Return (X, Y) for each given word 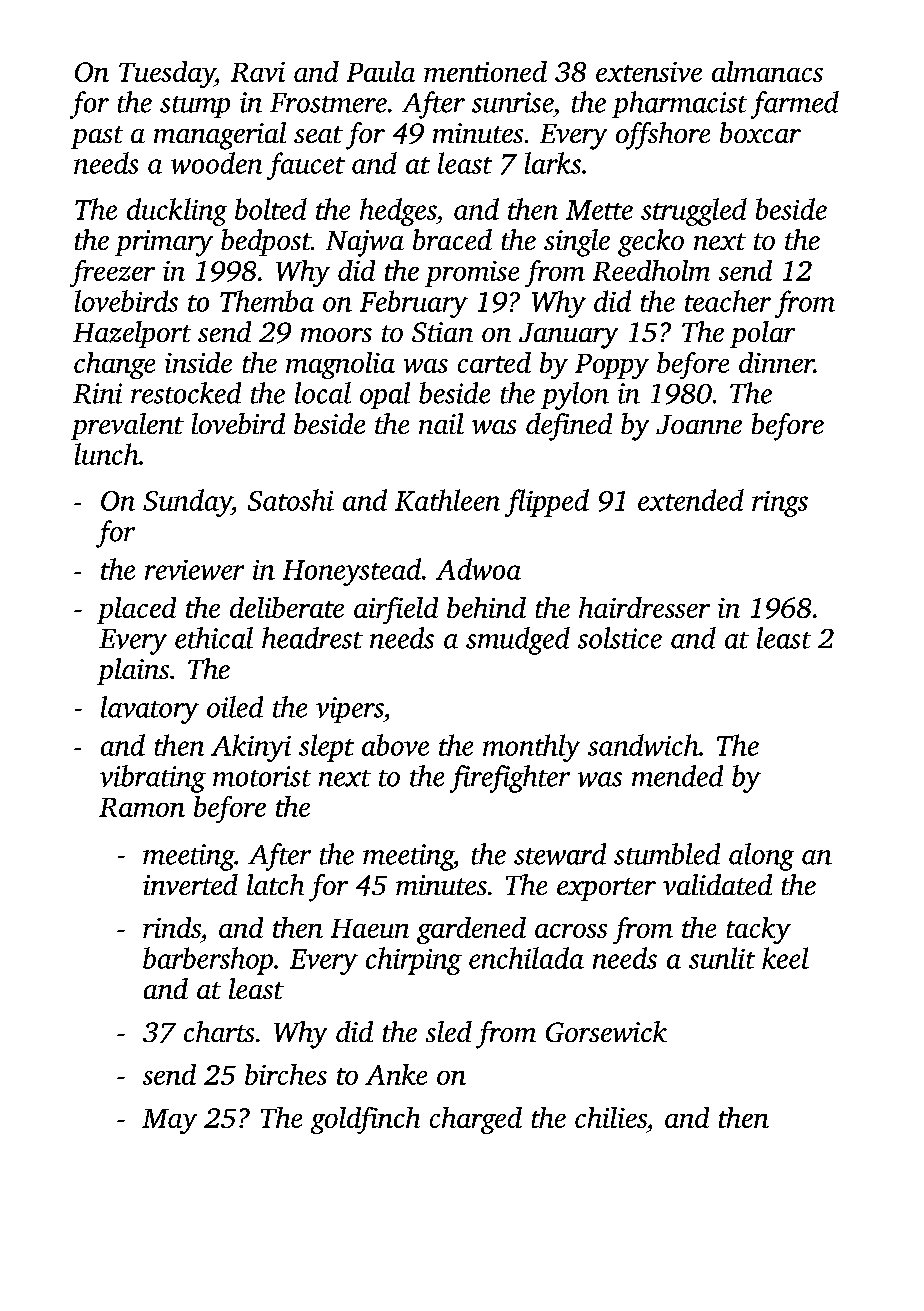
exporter (606, 889)
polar (762, 334)
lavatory (150, 710)
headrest (312, 638)
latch (275, 884)
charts (219, 1031)
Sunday (187, 503)
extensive (649, 72)
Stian (442, 332)
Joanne (699, 424)
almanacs (767, 71)
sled (449, 1031)
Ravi (258, 72)
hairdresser (644, 607)
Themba (267, 301)
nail (441, 423)
